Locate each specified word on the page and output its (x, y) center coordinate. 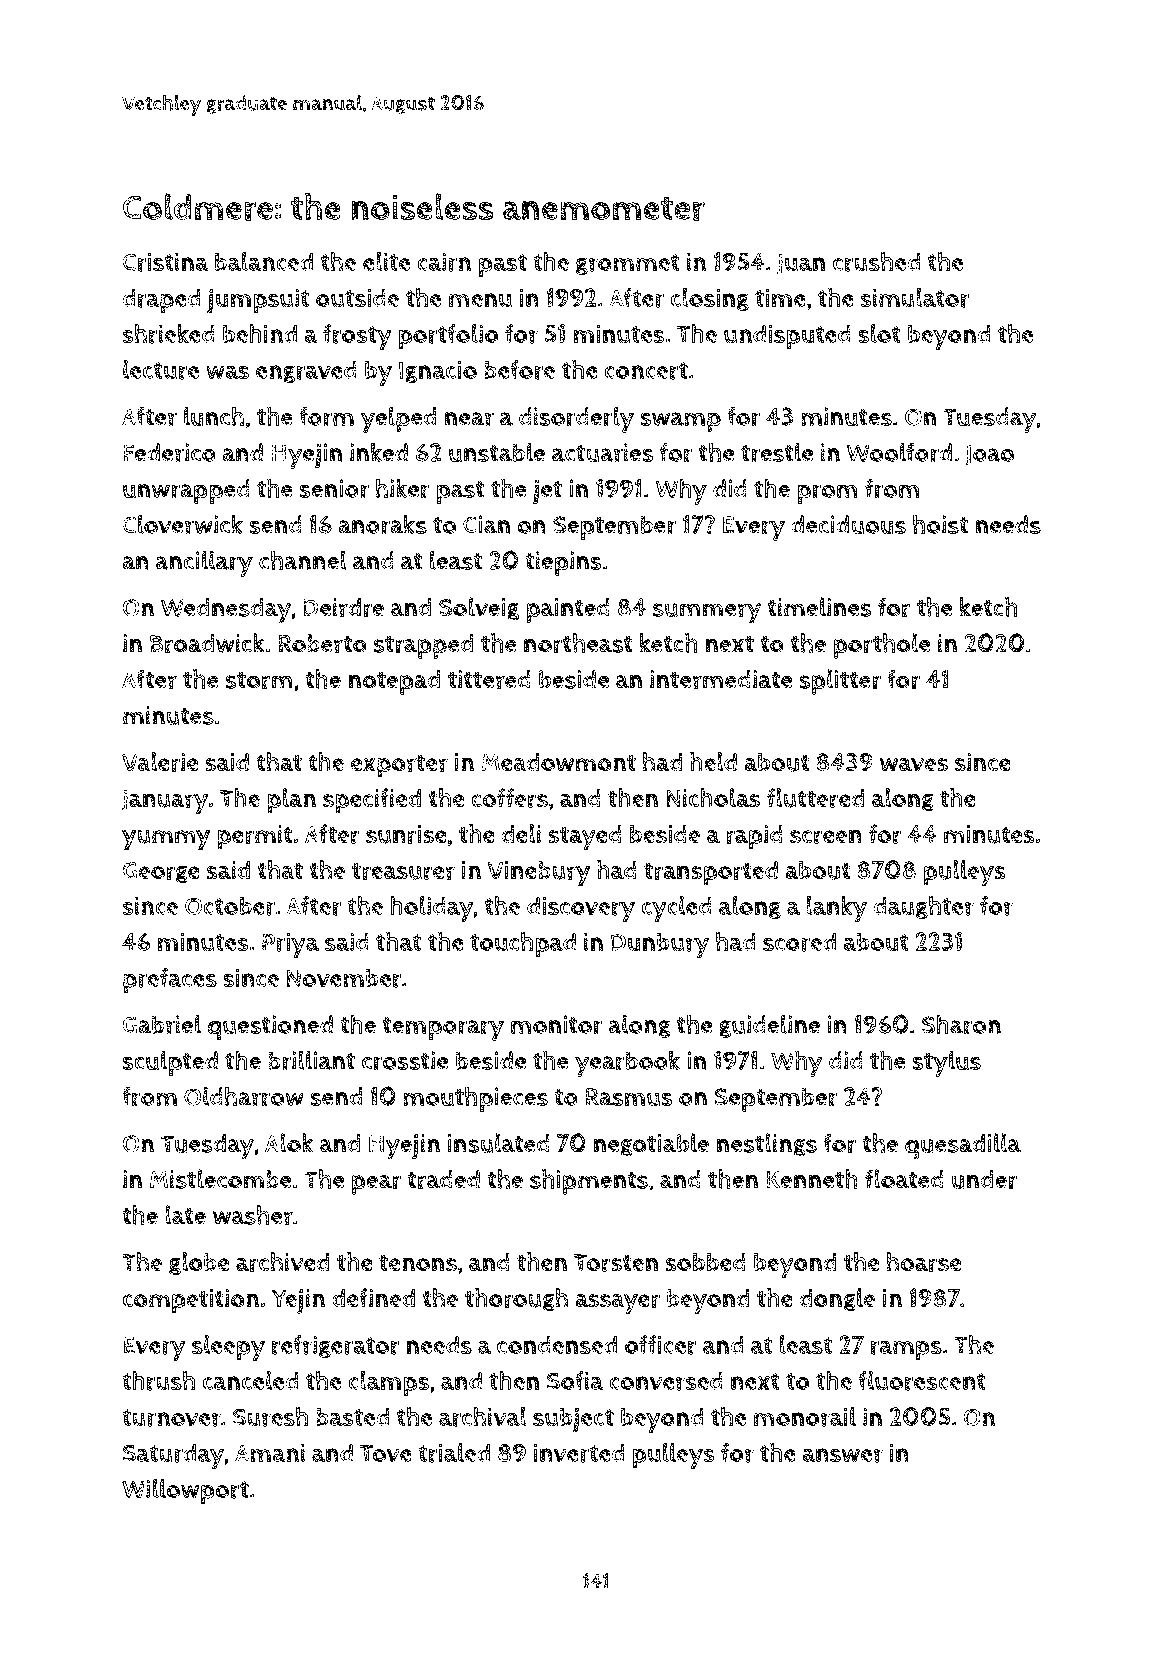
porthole (882, 646)
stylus (947, 1063)
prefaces (170, 980)
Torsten (616, 1263)
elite (386, 261)
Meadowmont (558, 762)
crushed (876, 262)
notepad (394, 682)
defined (373, 1297)
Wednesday (226, 611)
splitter (840, 682)
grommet (628, 264)
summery (707, 613)
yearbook (627, 1063)
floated (904, 1179)
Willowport (185, 1491)
